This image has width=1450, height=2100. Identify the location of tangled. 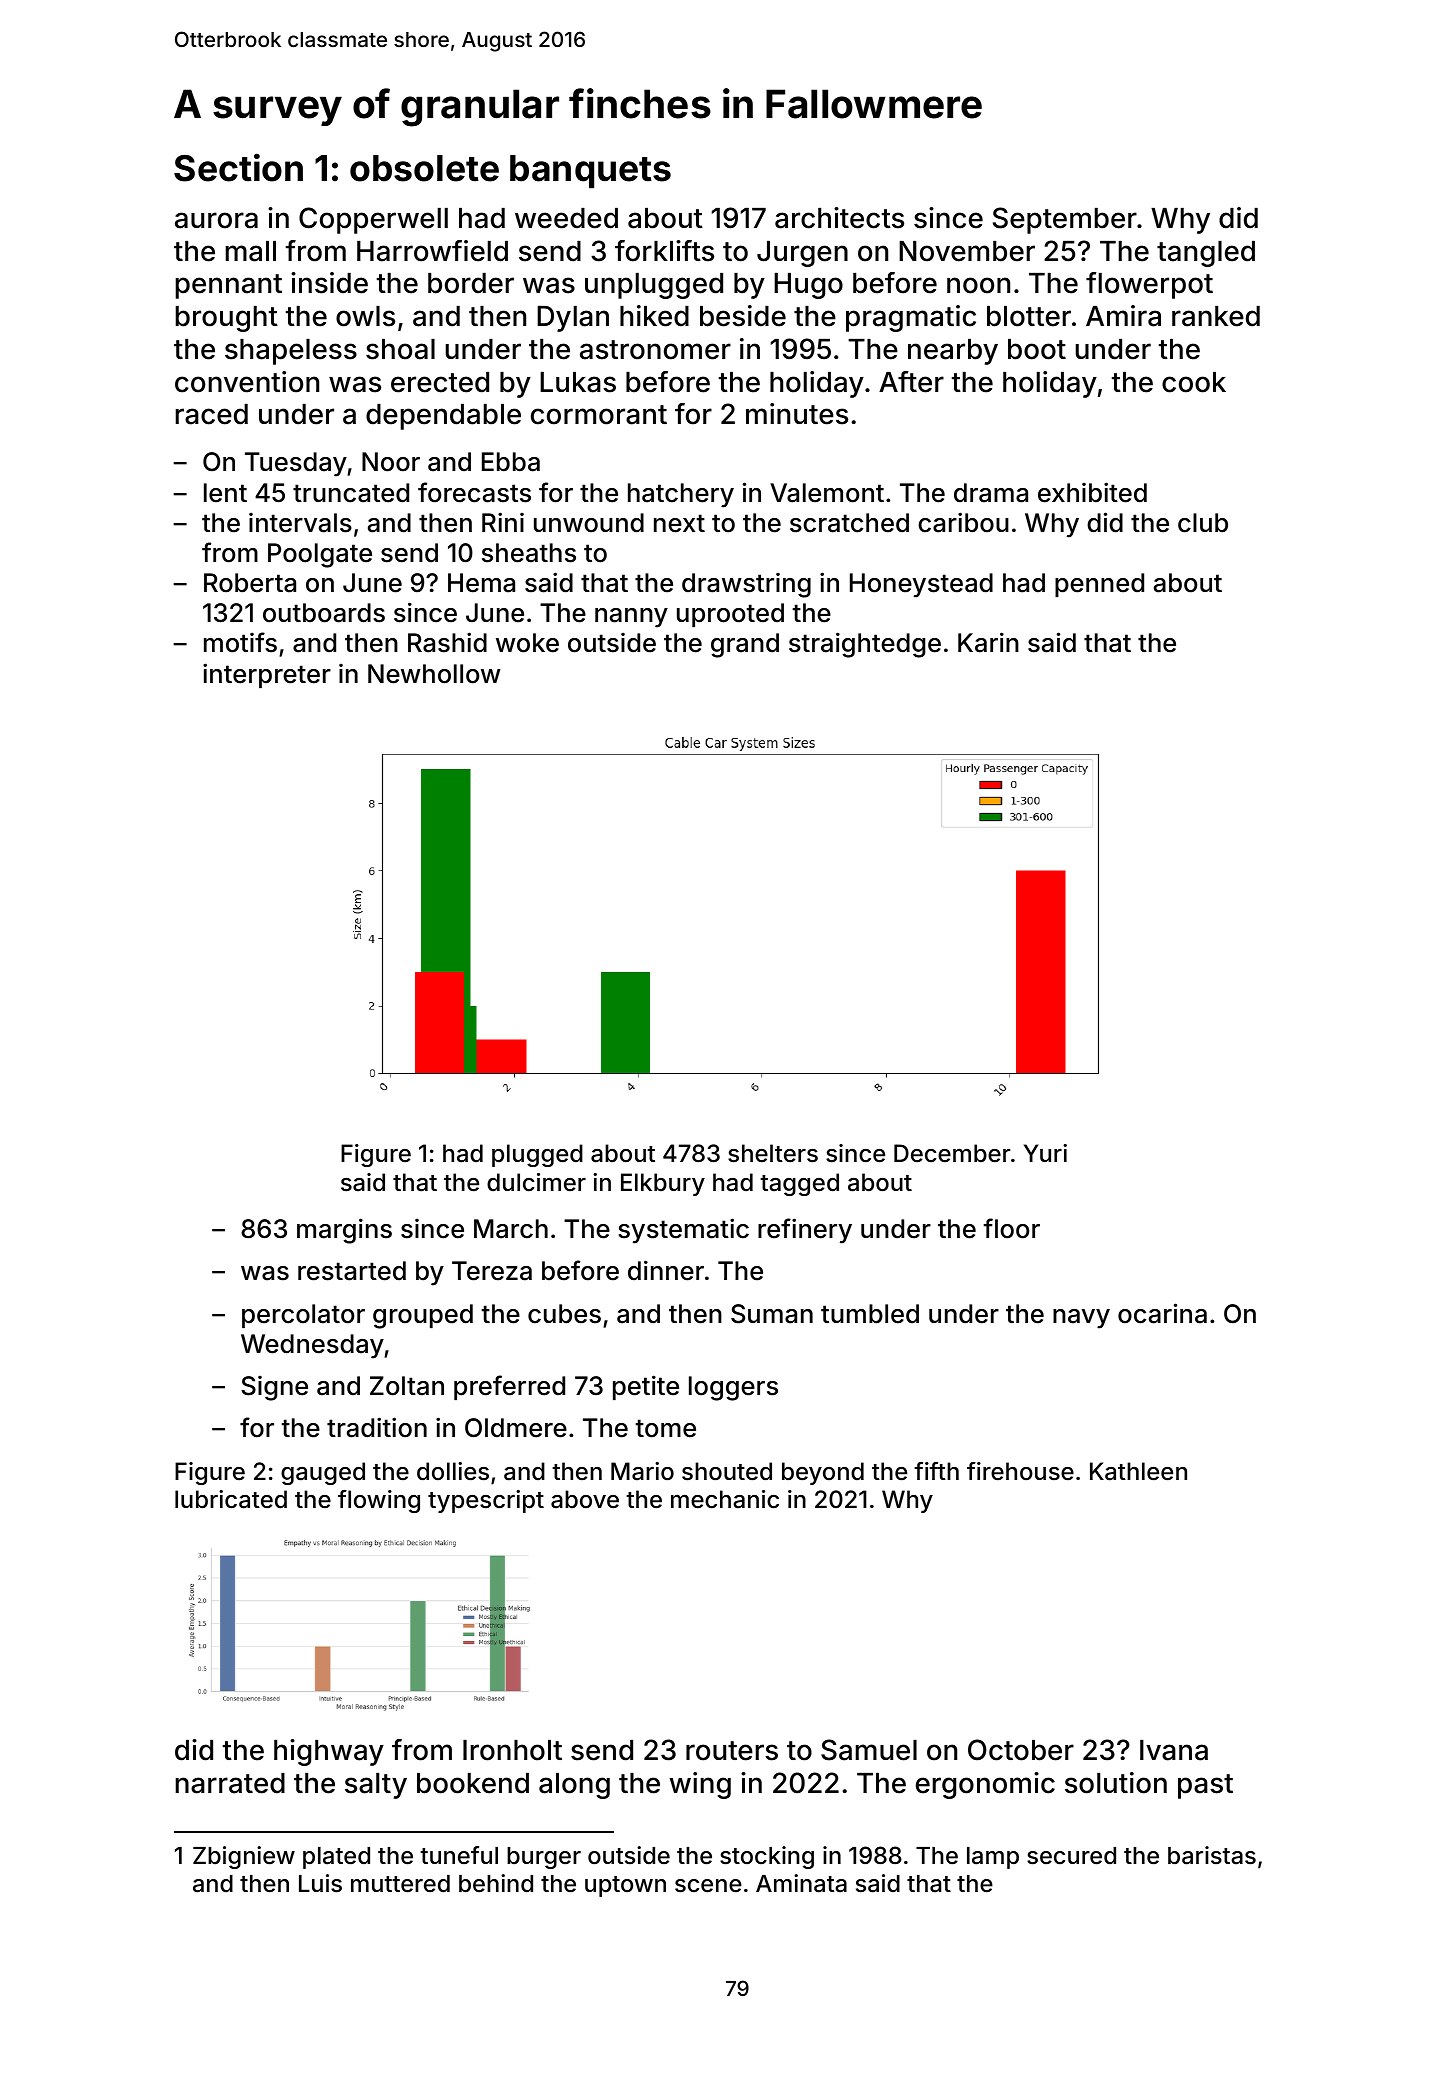
(1206, 254).
